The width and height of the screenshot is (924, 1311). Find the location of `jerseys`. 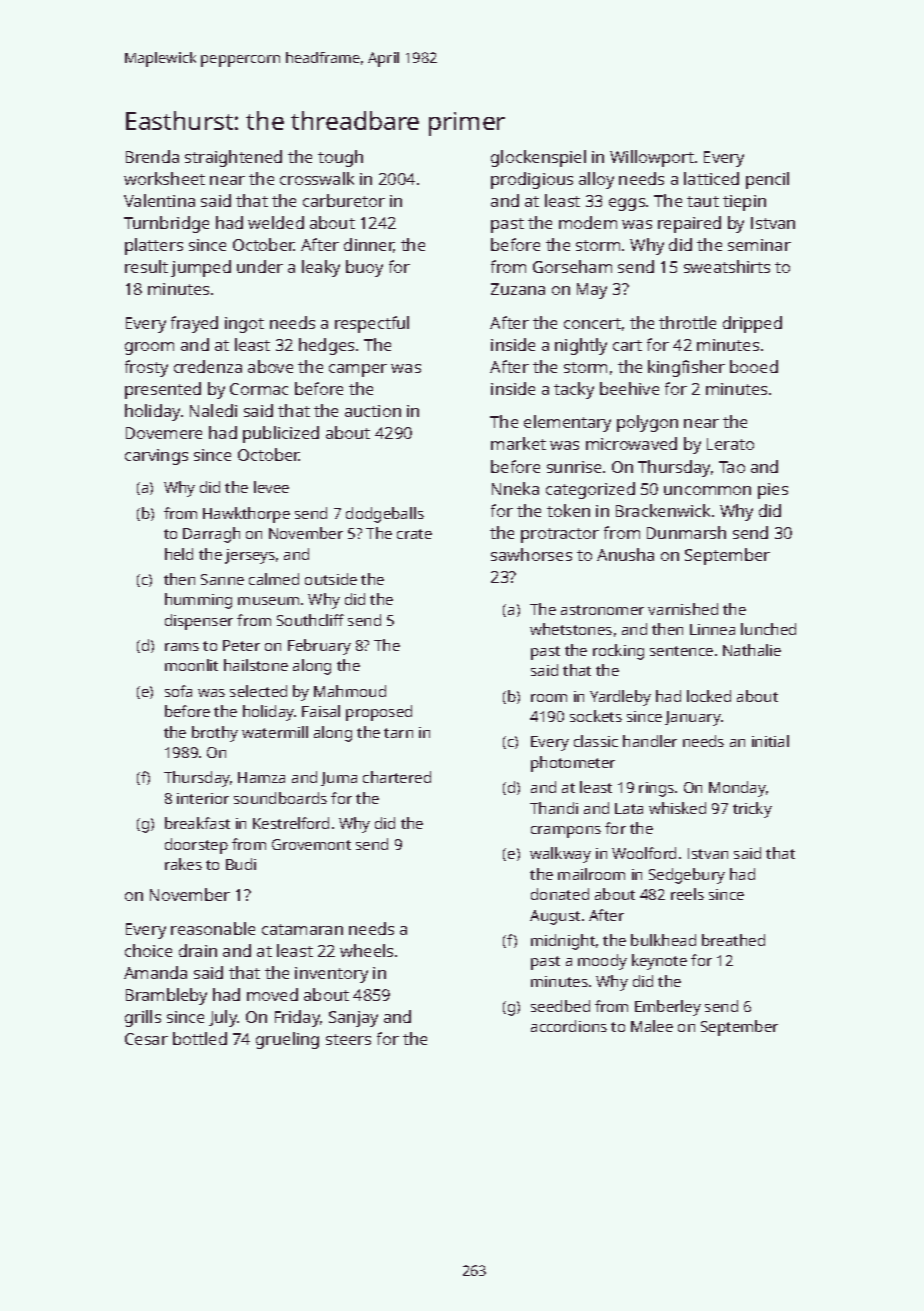

jerseys is located at coordinates (250, 556).
